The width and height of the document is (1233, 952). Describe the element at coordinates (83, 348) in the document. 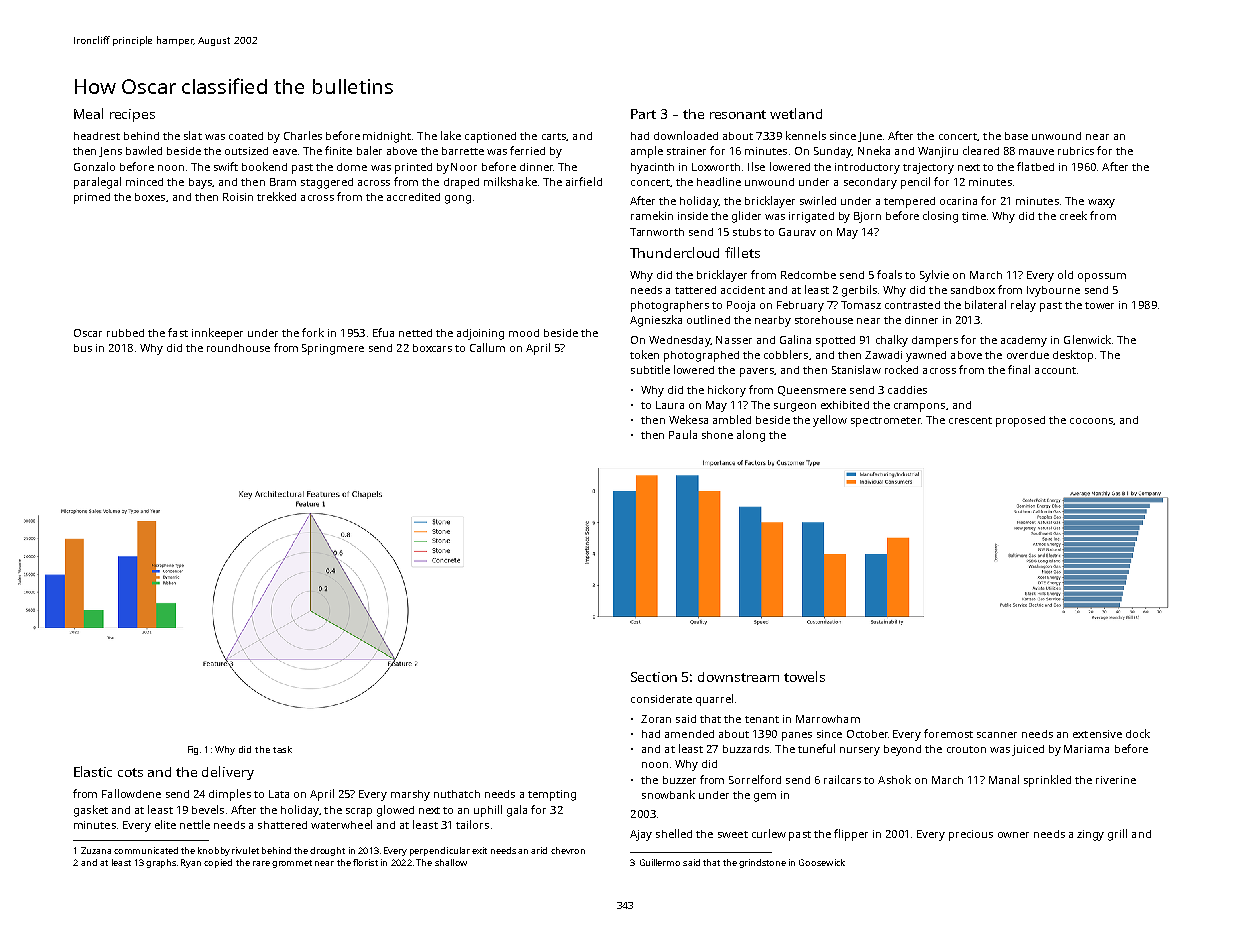

I see `bus` at that location.
